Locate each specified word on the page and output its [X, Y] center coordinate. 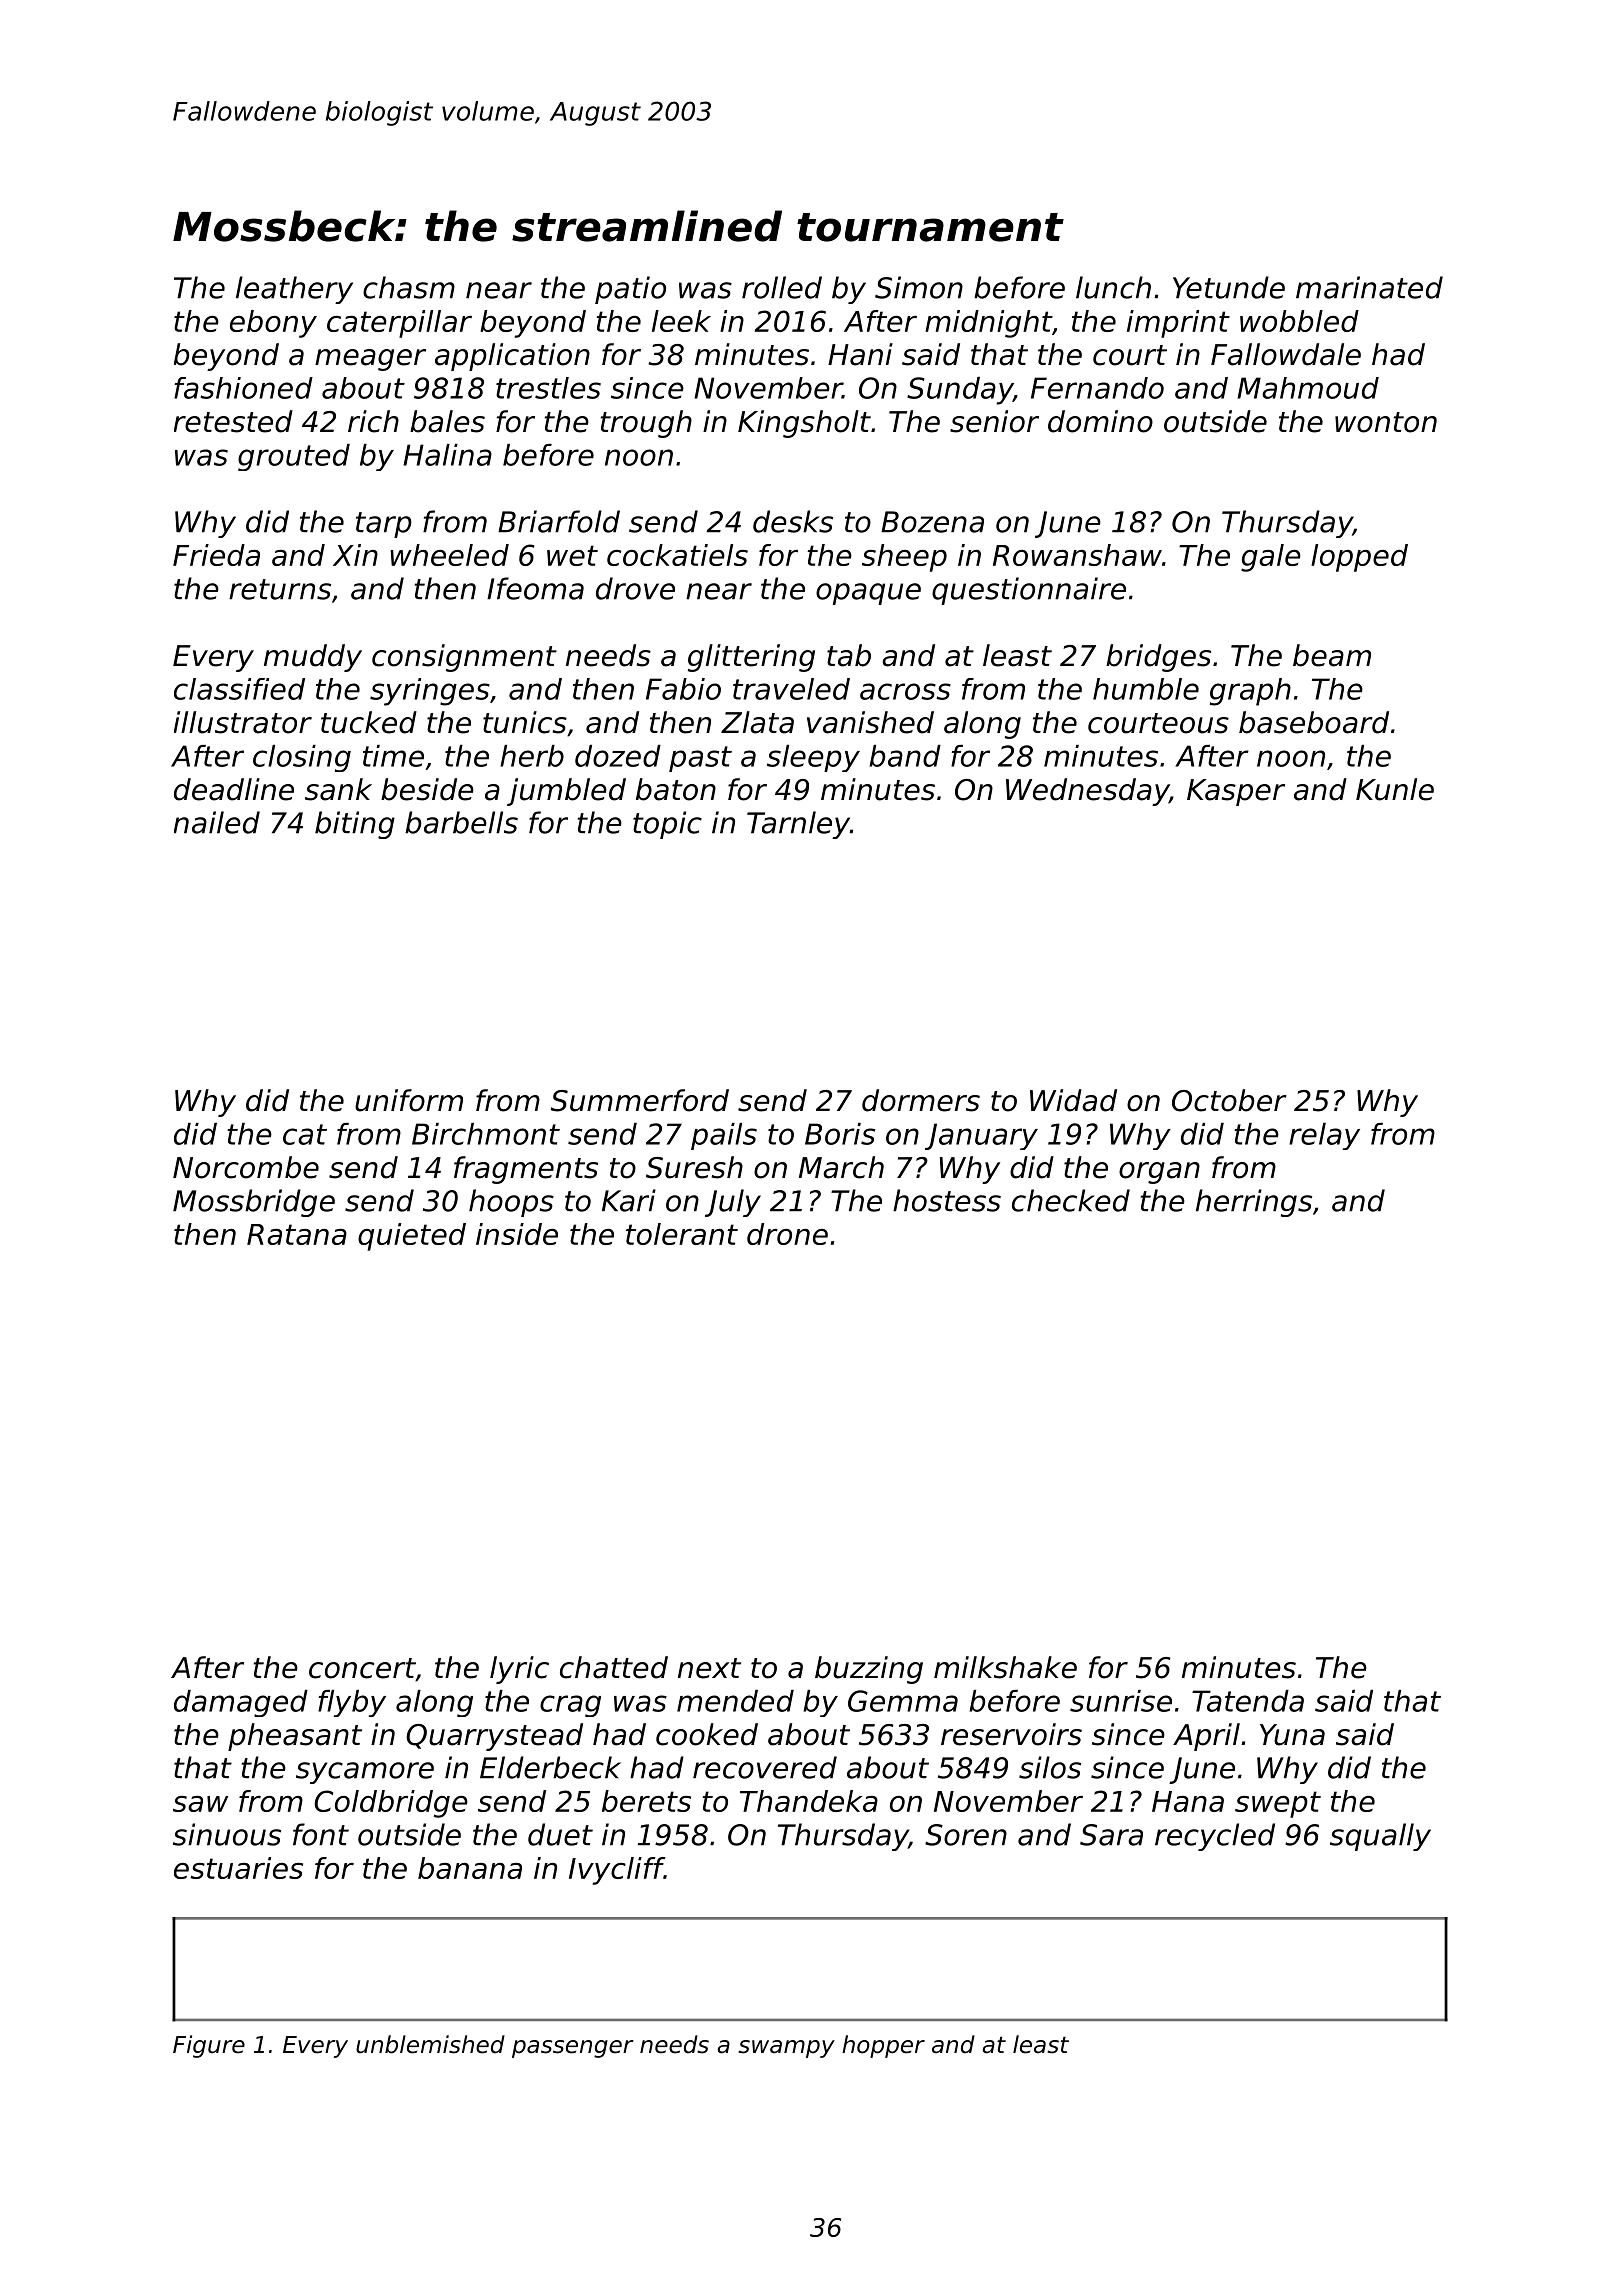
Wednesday [1087, 792]
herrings [1254, 1203]
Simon [919, 287]
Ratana [297, 1234]
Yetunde [1229, 287]
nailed [217, 822]
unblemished [430, 2044]
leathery [294, 290]
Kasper [1236, 792]
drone [787, 1234]
